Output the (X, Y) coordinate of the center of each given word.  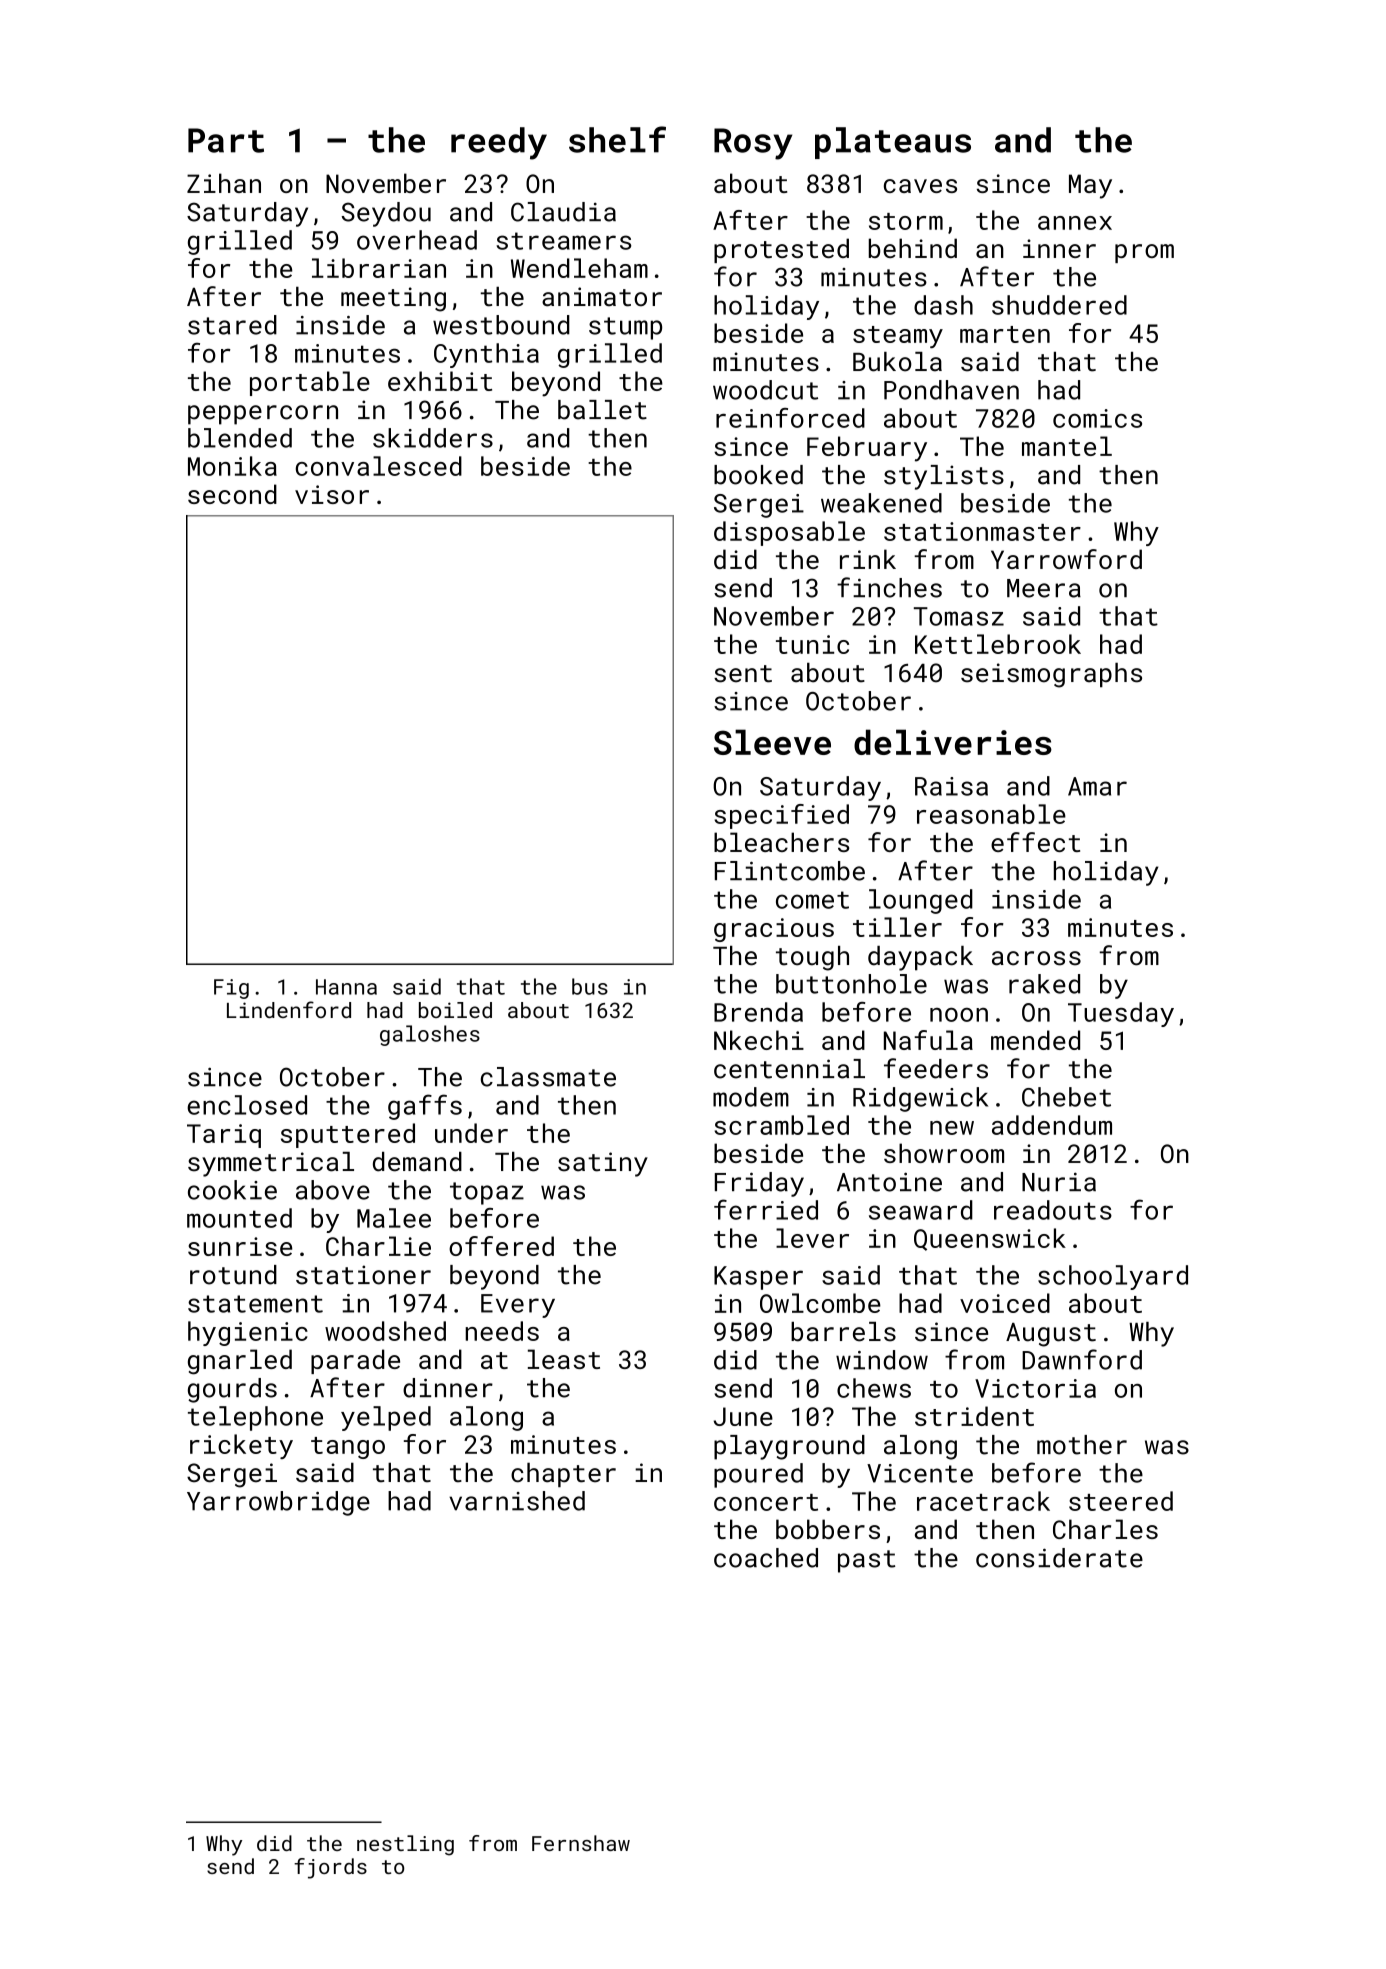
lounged (921, 901)
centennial (789, 1069)
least (564, 1359)
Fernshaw (581, 1843)
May (1090, 186)
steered (1121, 1501)
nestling (405, 1845)
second (232, 494)
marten (1005, 334)
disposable (789, 533)
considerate (1059, 1558)
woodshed (385, 1331)
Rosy (753, 144)
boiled (455, 1010)
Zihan (224, 183)
